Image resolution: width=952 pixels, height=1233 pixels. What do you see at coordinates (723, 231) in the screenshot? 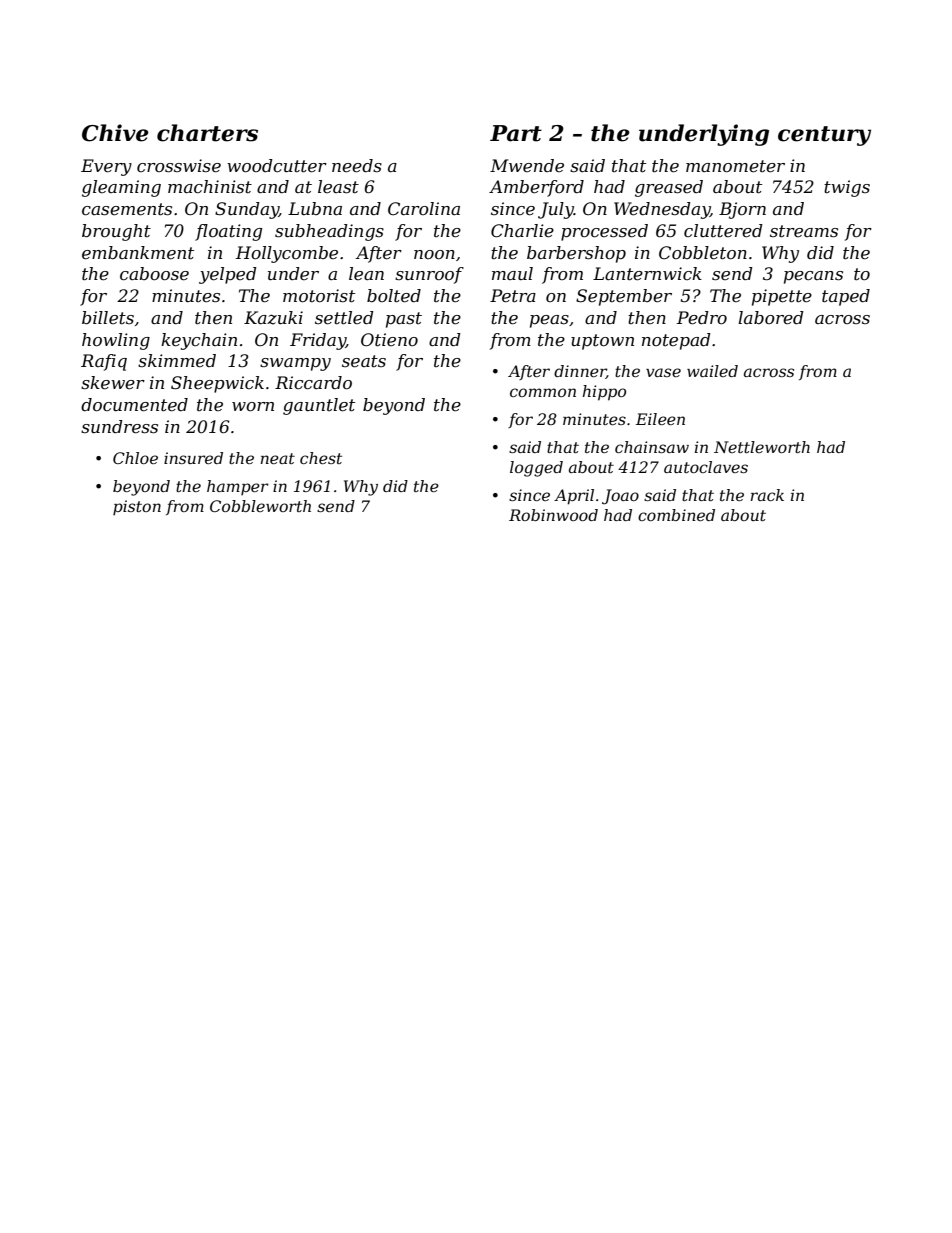
I see `cluttered` at bounding box center [723, 231].
